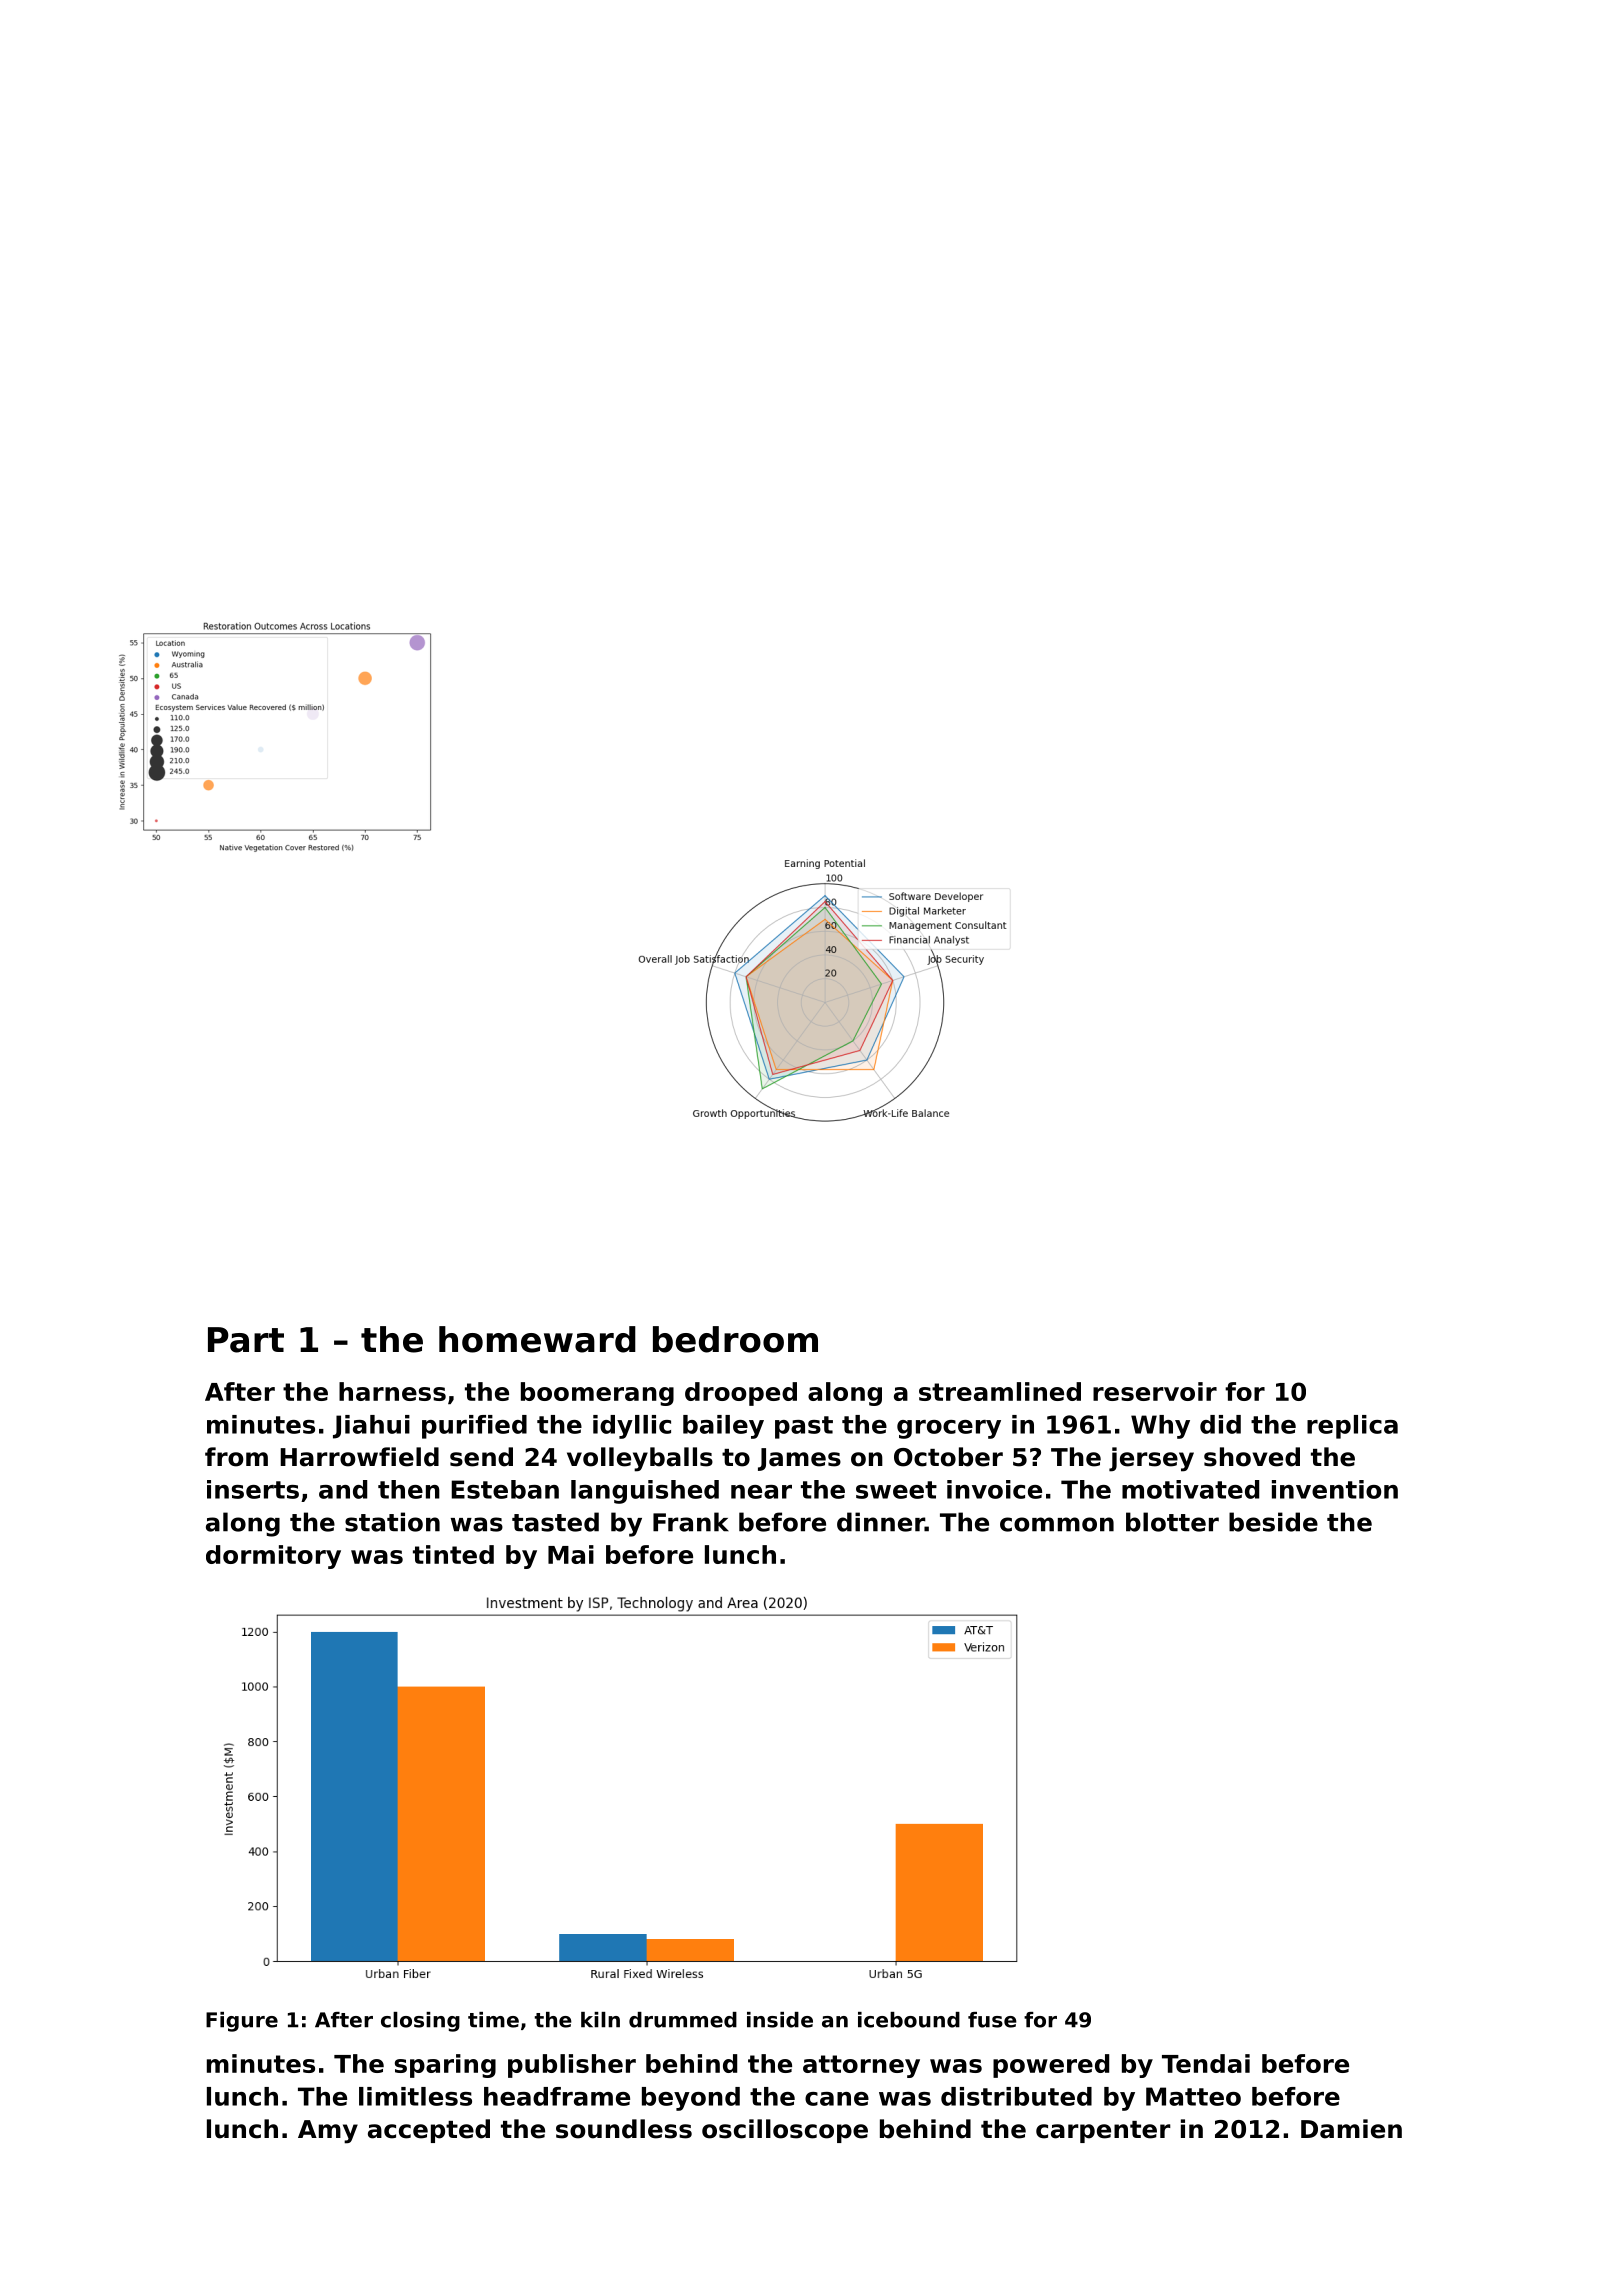 Image resolution: width=1620 pixels, height=2292 pixels. I want to click on bedroom, so click(735, 1339).
